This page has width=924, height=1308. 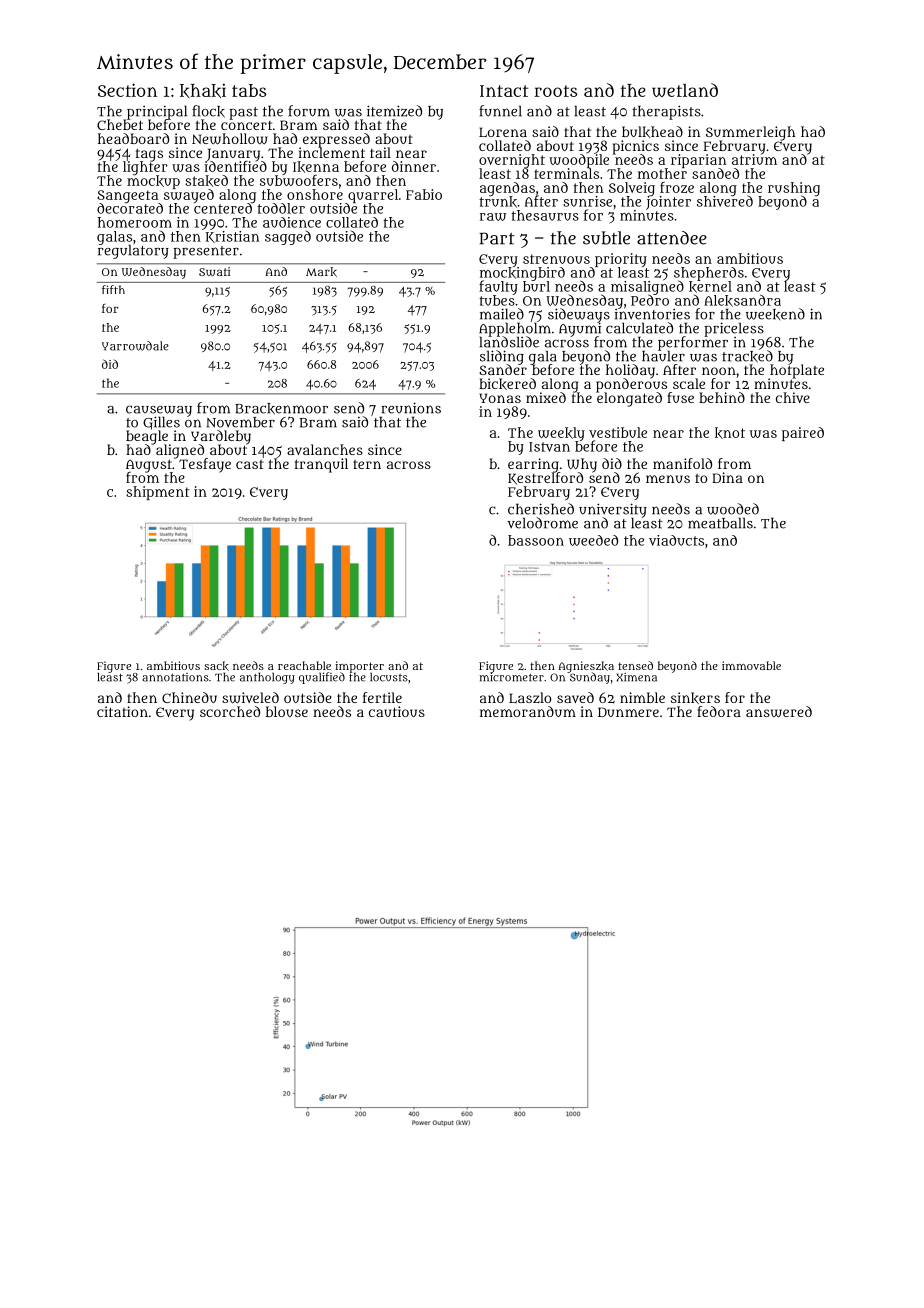 I want to click on university, so click(x=613, y=510).
